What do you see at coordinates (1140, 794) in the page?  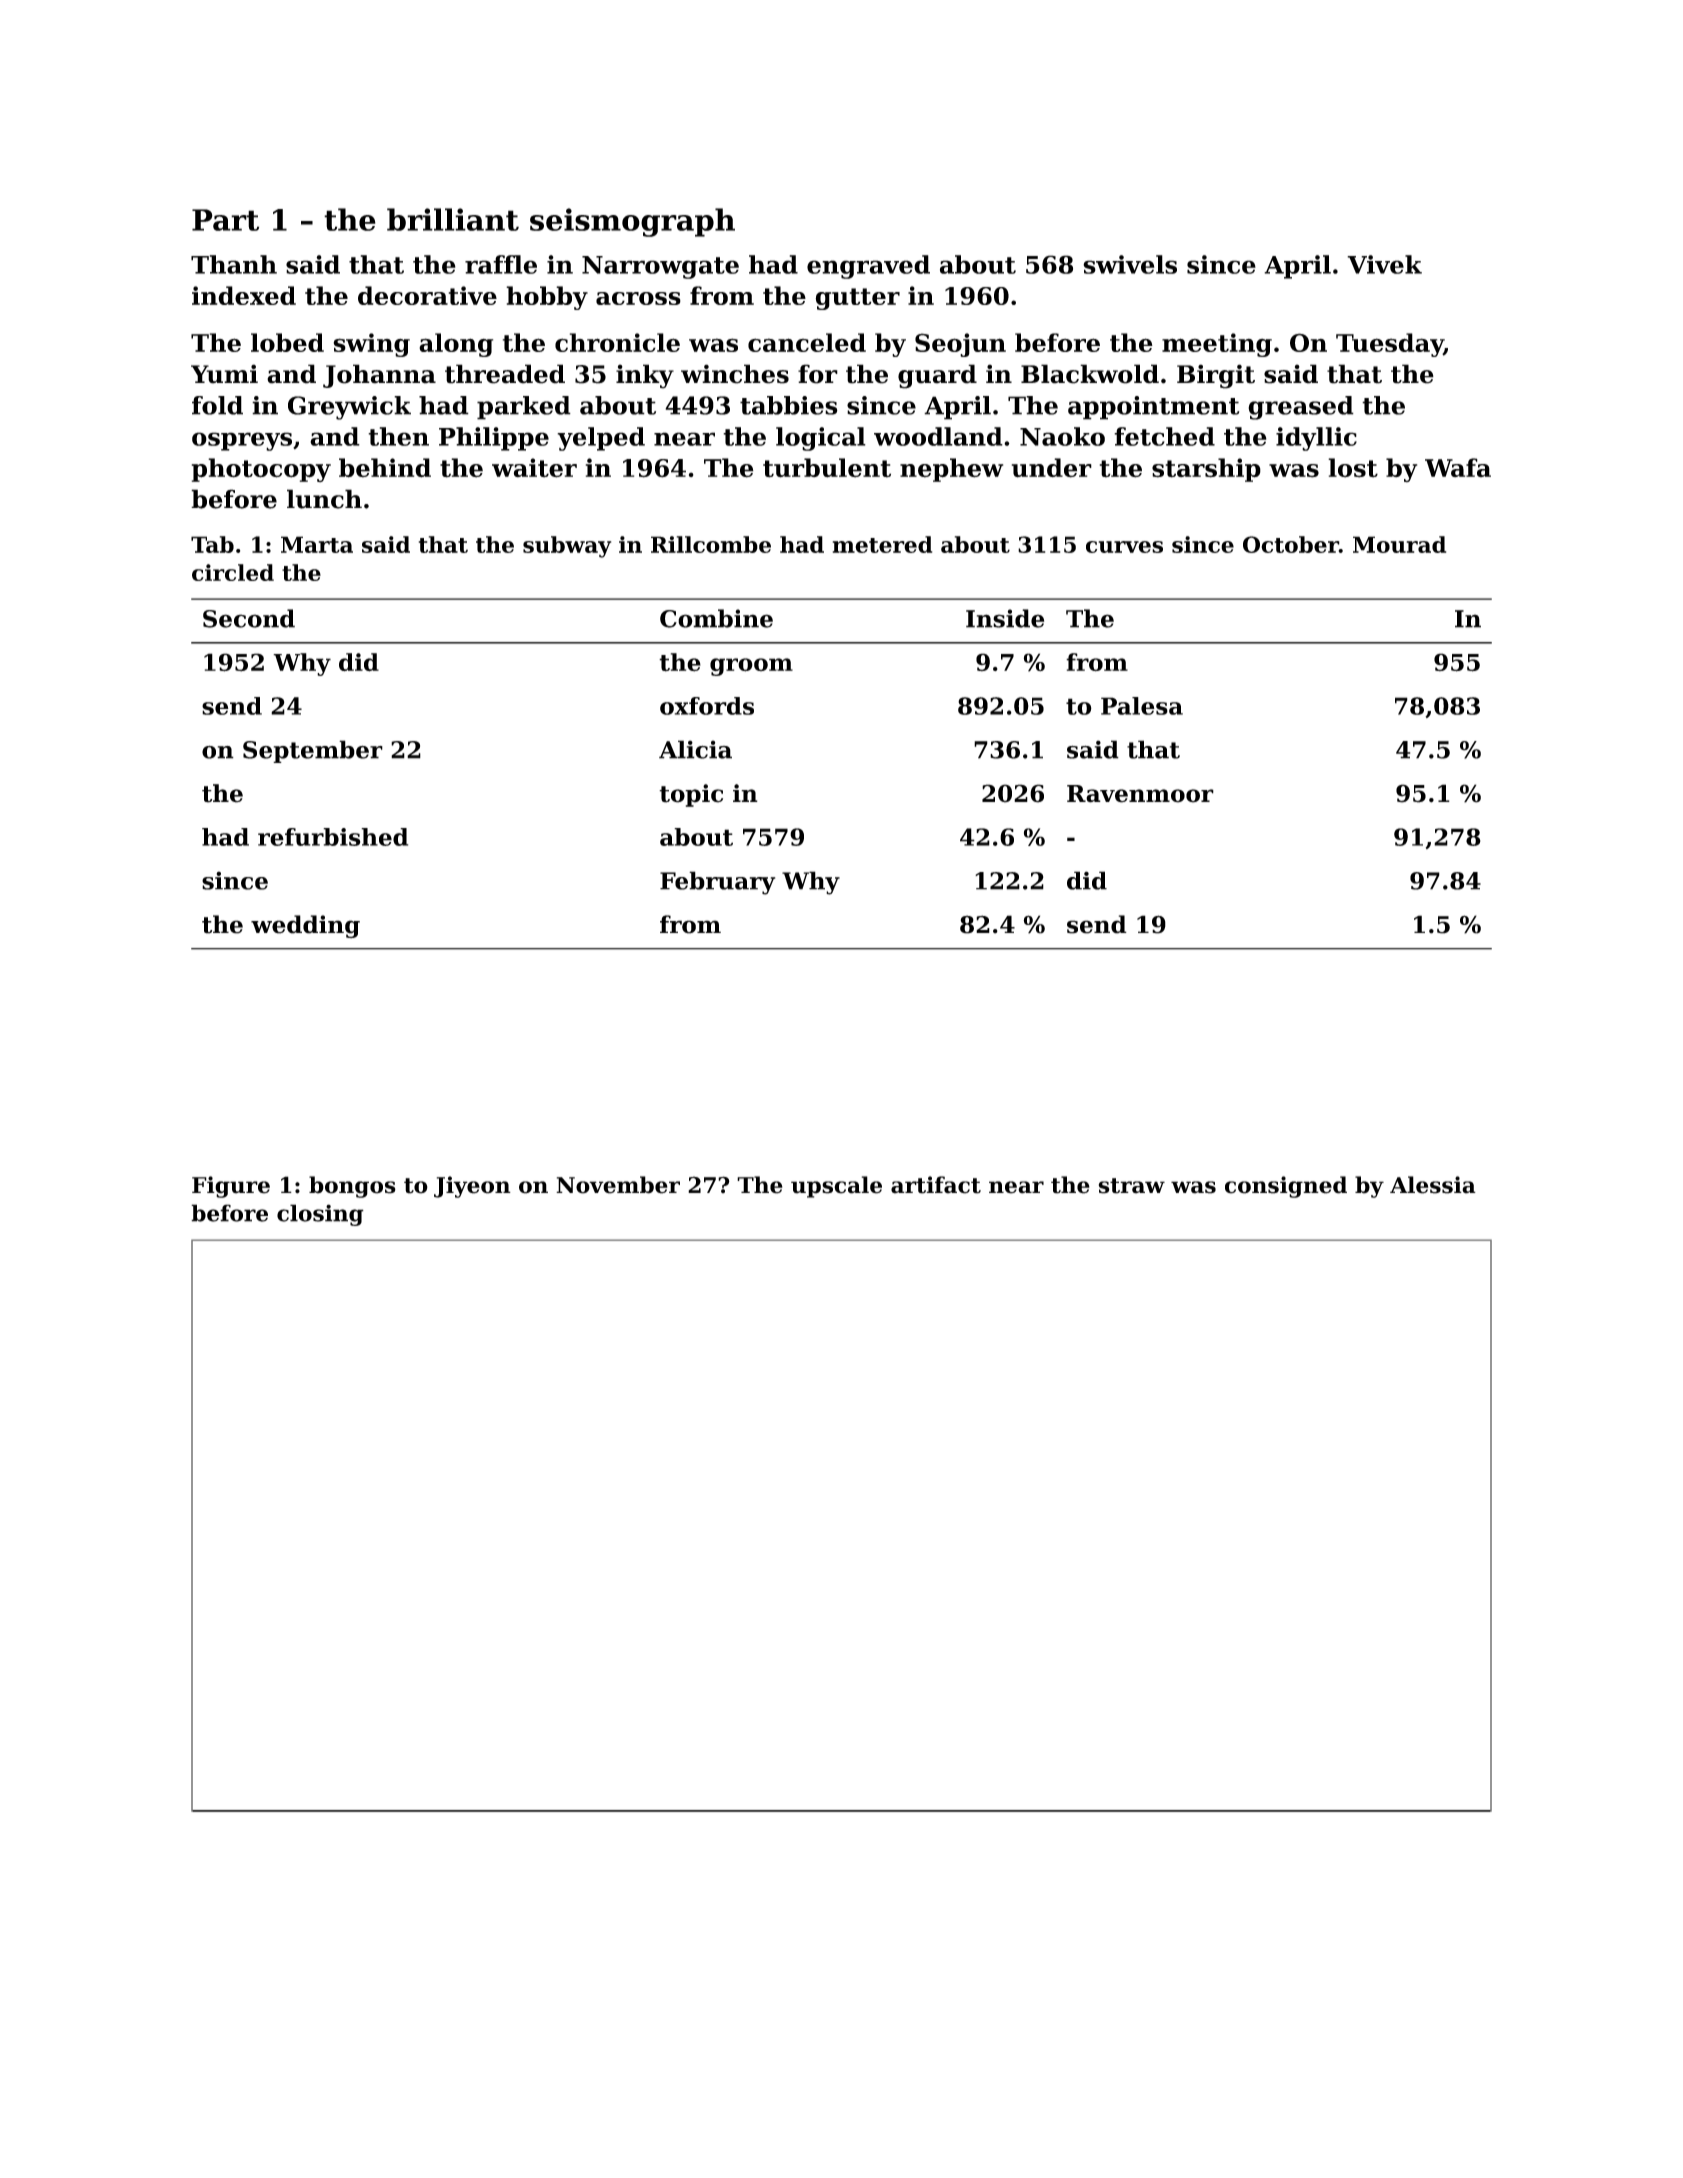 I see `Ravenmoor` at bounding box center [1140, 794].
